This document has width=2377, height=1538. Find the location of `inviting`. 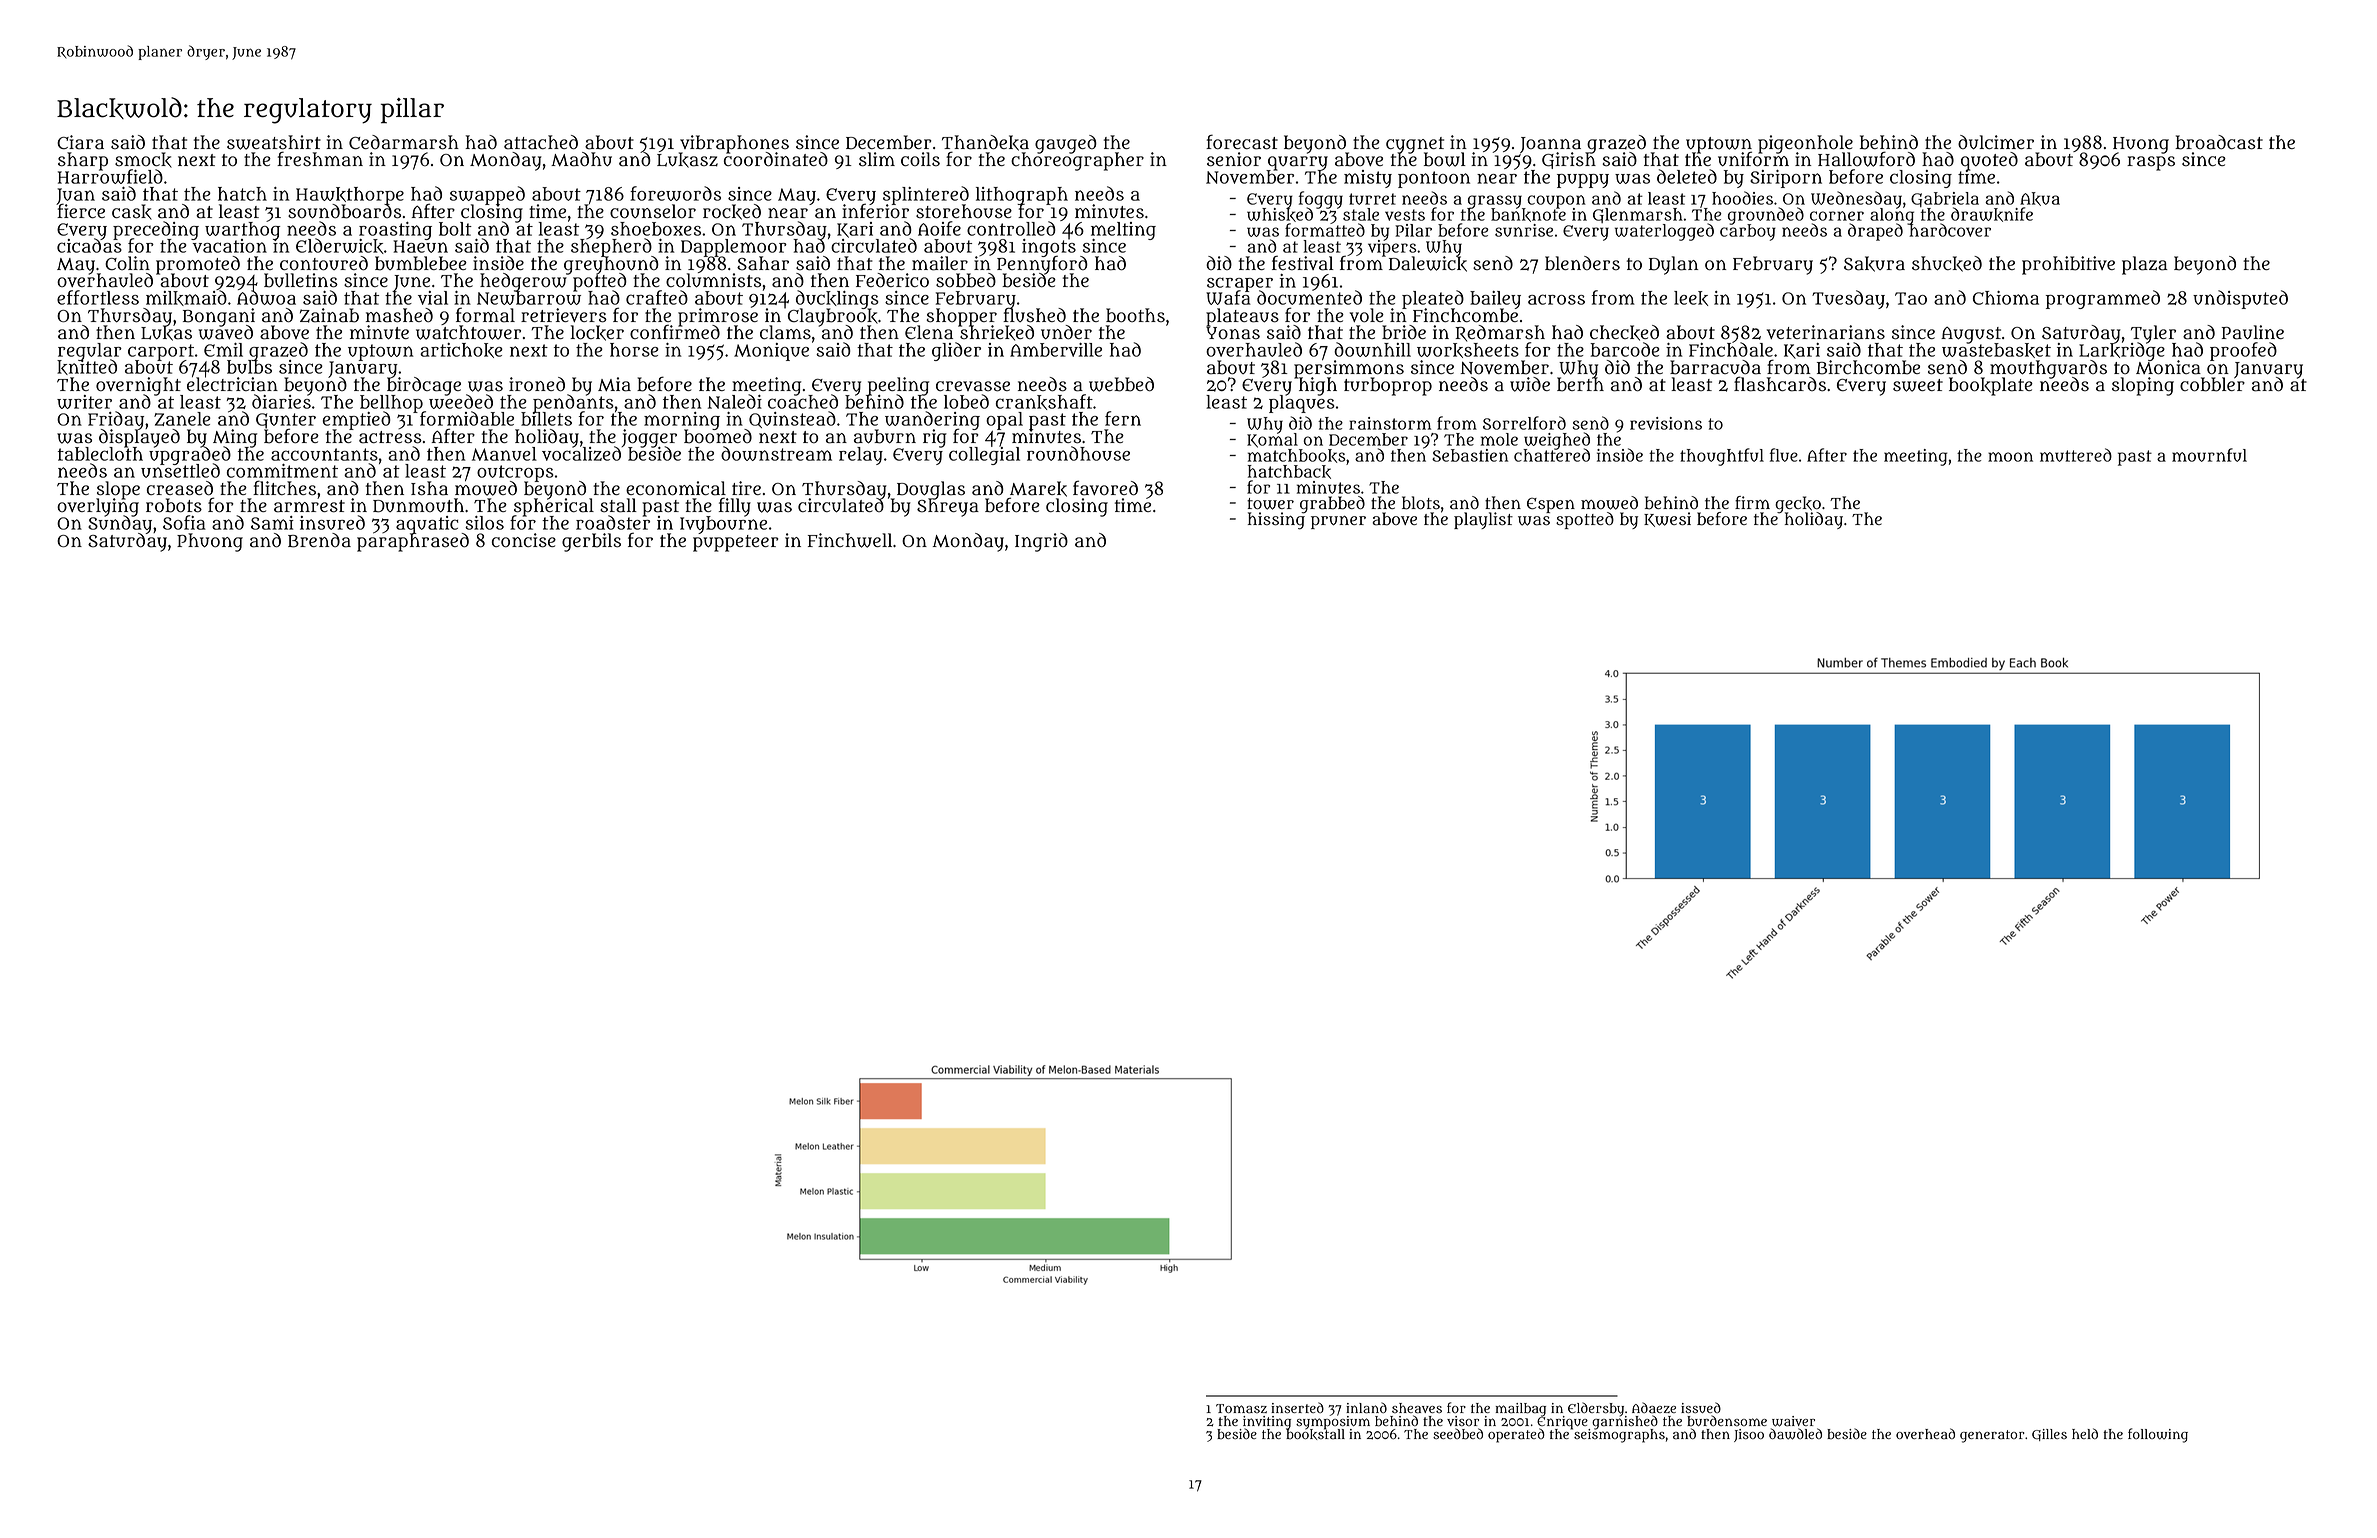

inviting is located at coordinates (1267, 1422).
